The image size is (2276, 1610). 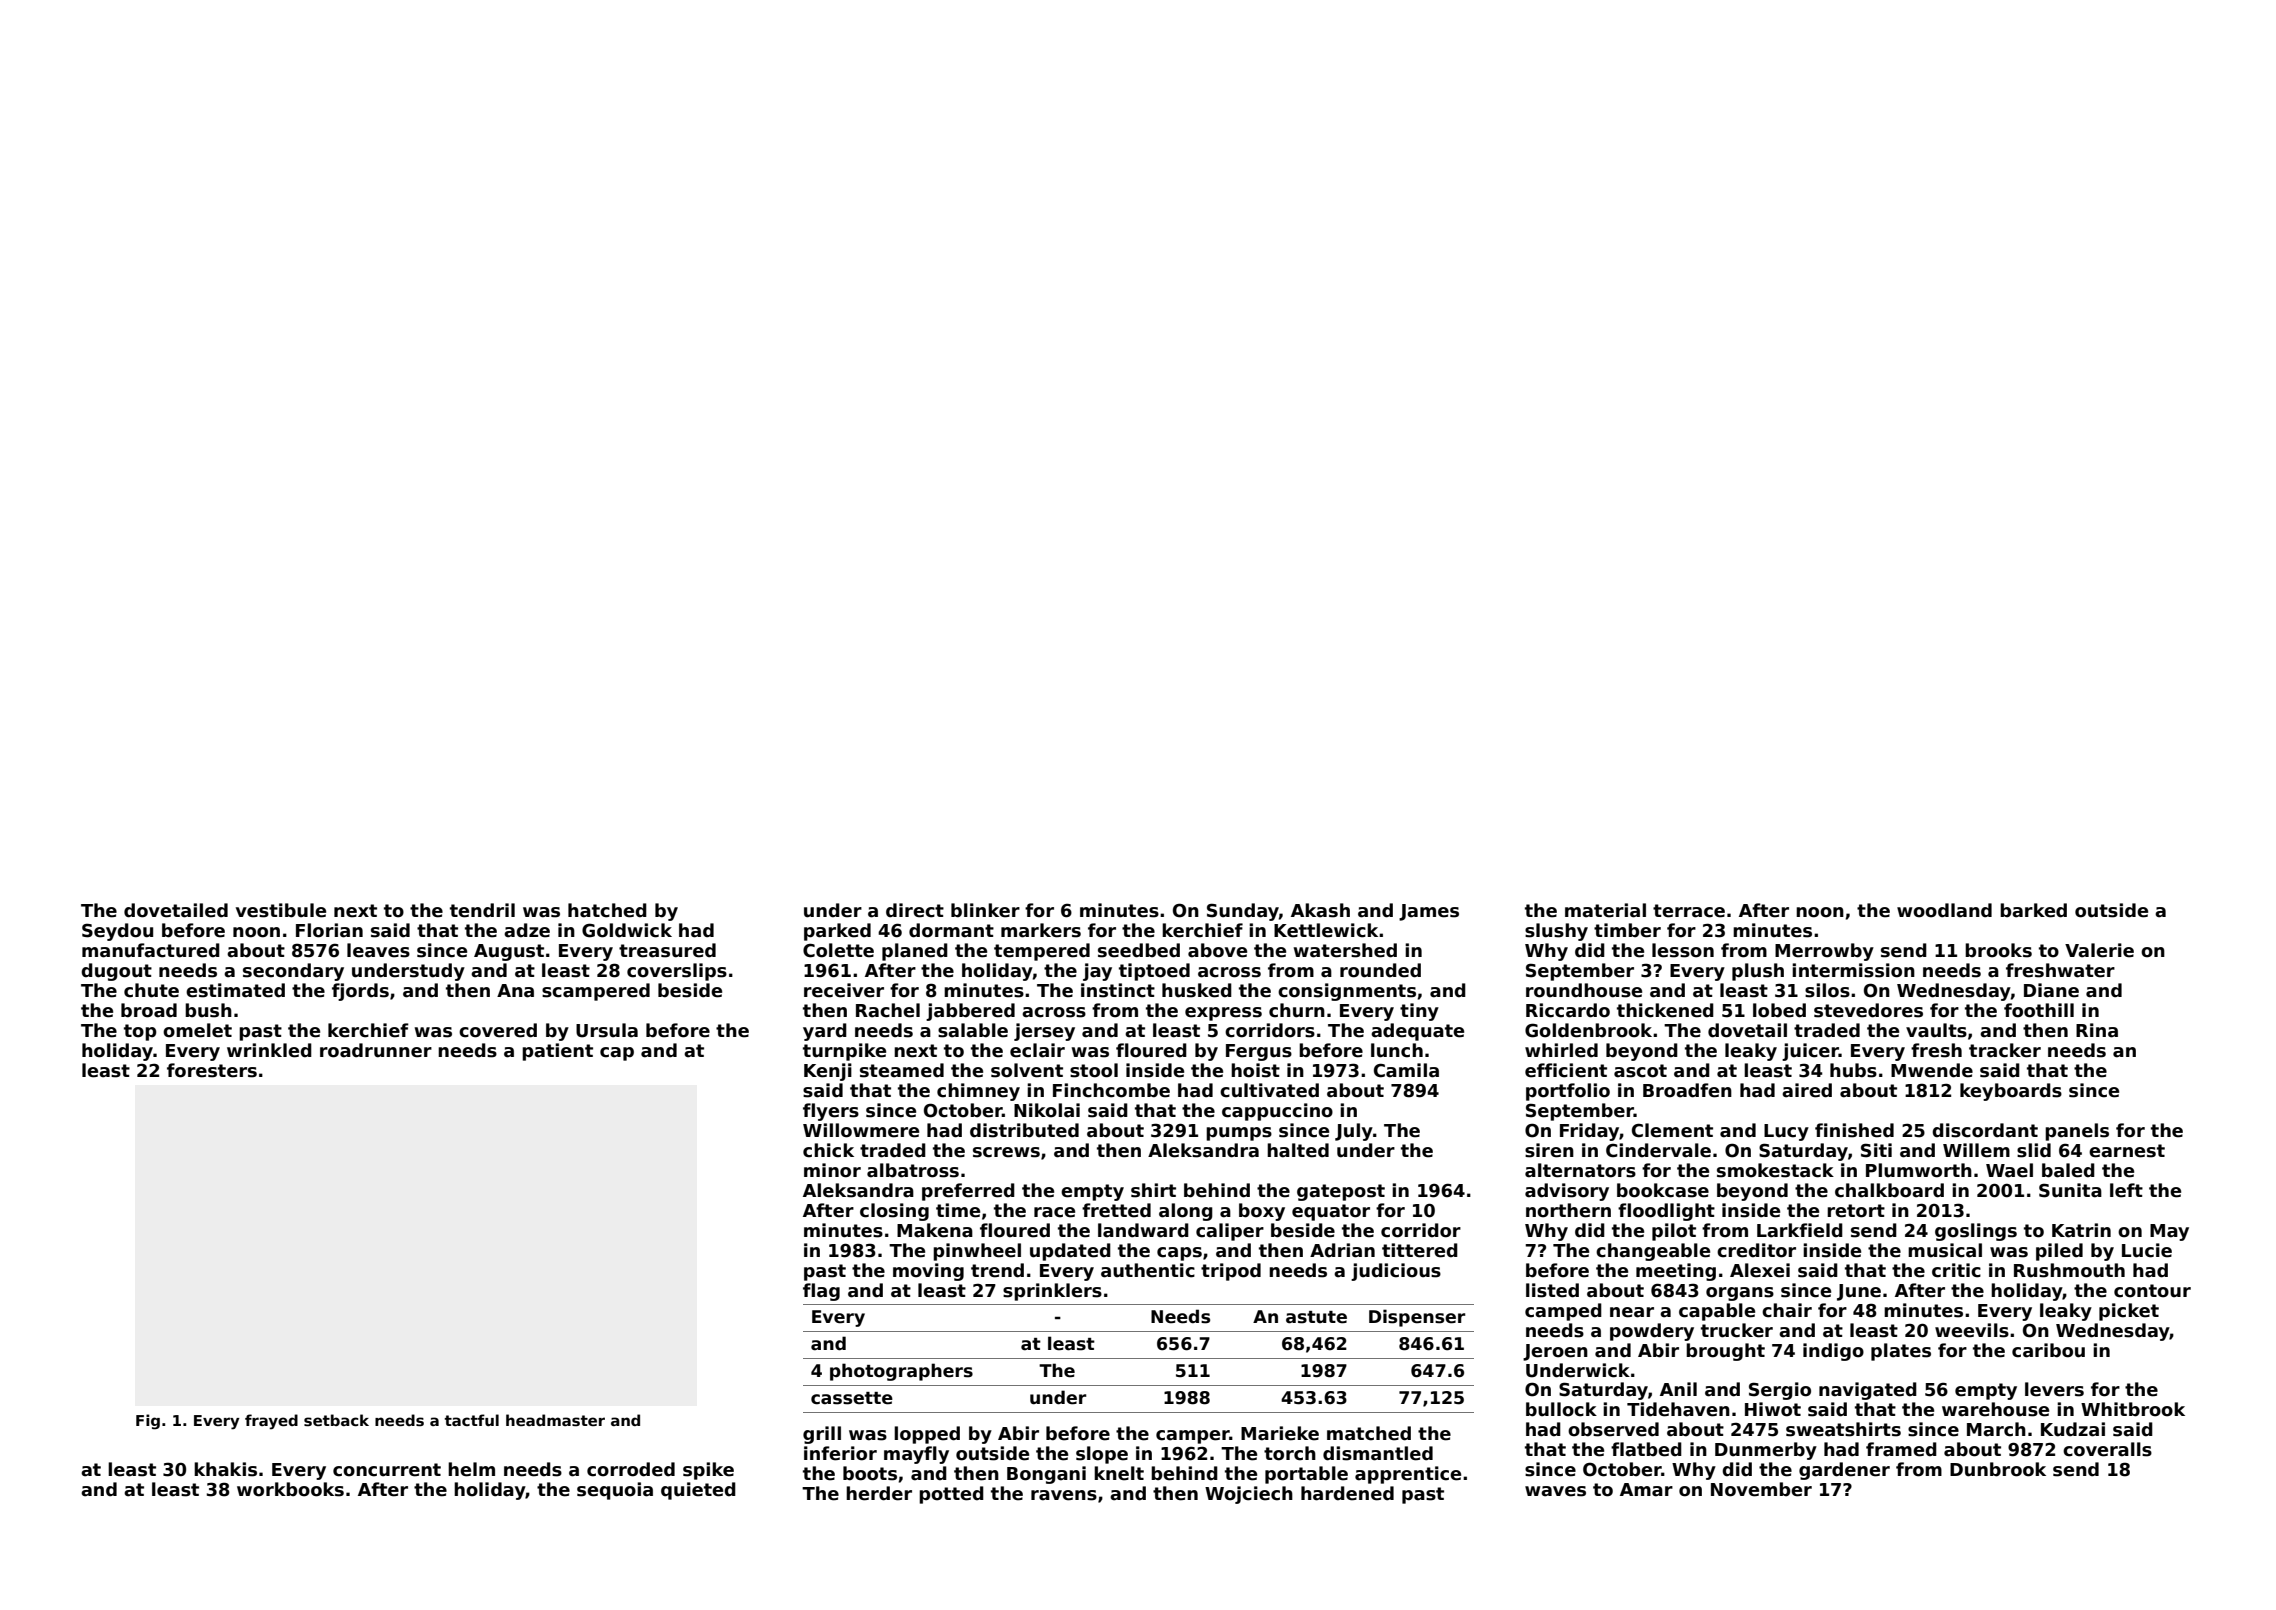 I want to click on Florian, so click(x=329, y=930).
